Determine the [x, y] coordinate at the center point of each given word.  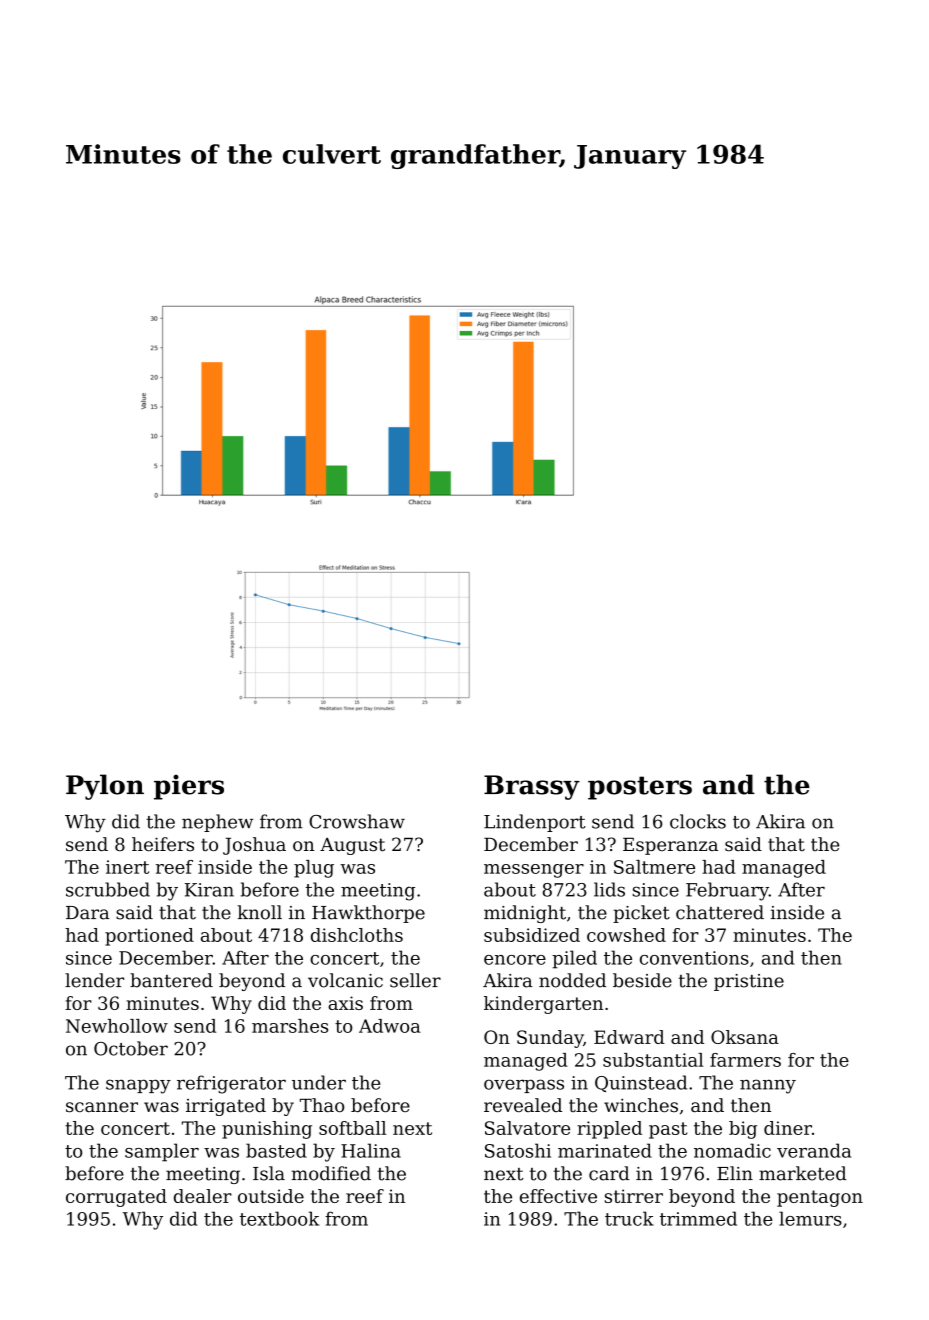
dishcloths [357, 935]
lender [94, 980]
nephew [217, 823]
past [668, 1130]
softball [352, 1128]
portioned [149, 937]
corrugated [116, 1198]
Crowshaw [357, 821]
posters [640, 788]
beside [642, 980]
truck [629, 1218]
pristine [749, 982]
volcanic [345, 980]
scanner [102, 1107]
